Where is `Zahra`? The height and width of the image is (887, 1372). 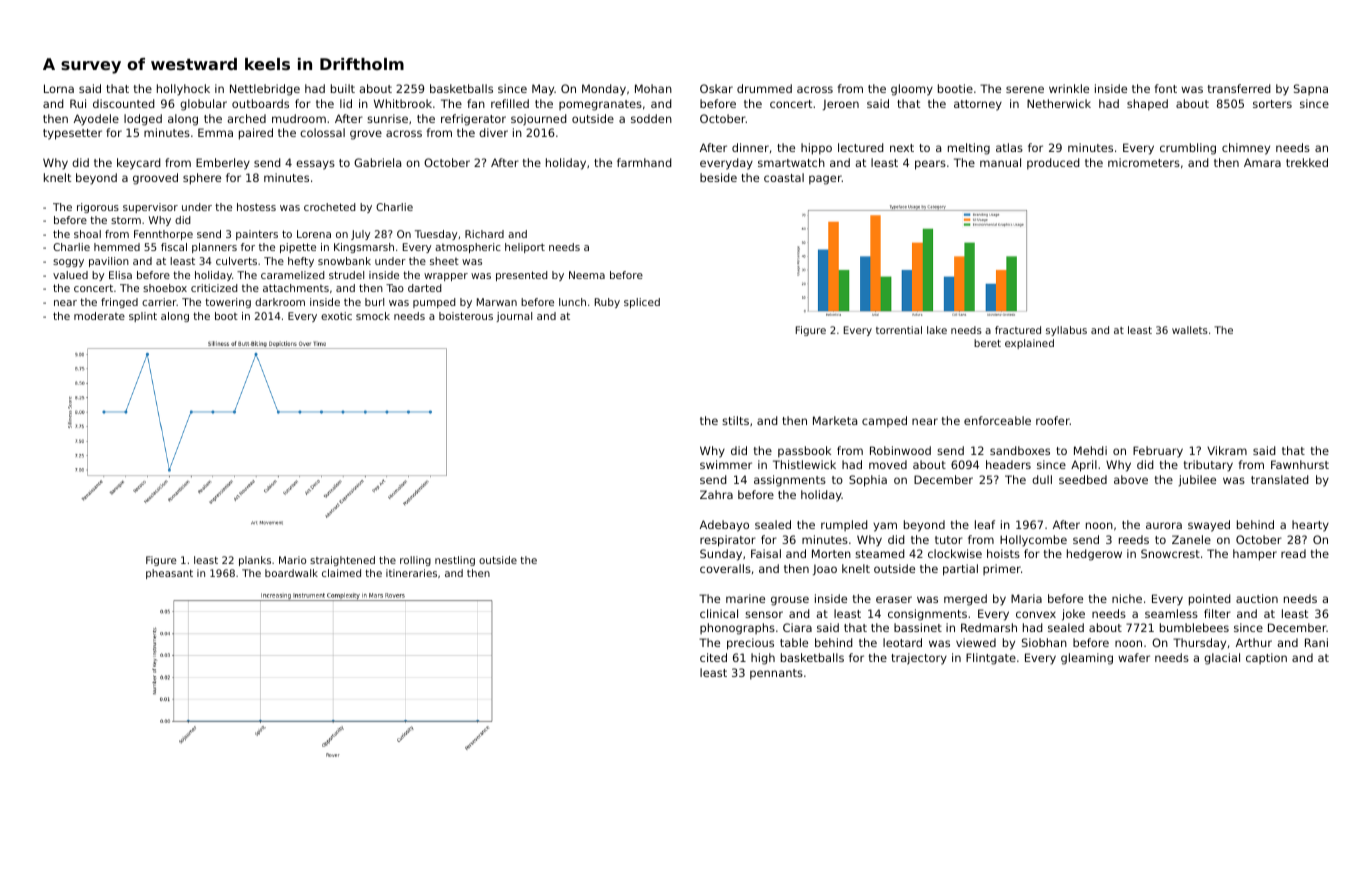
Zahra is located at coordinates (716, 494).
